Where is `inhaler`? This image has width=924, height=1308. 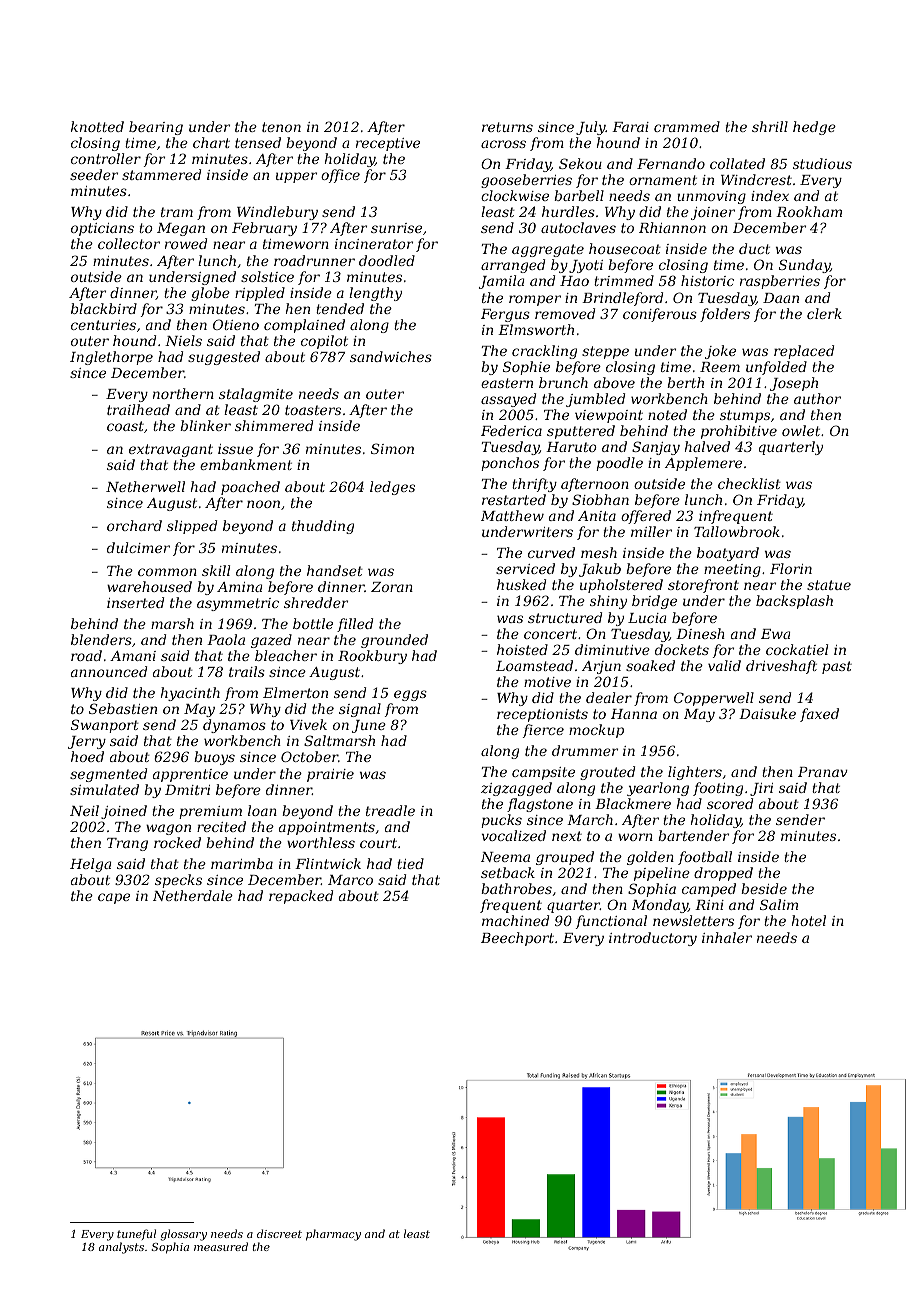
inhaler is located at coordinates (727, 937).
